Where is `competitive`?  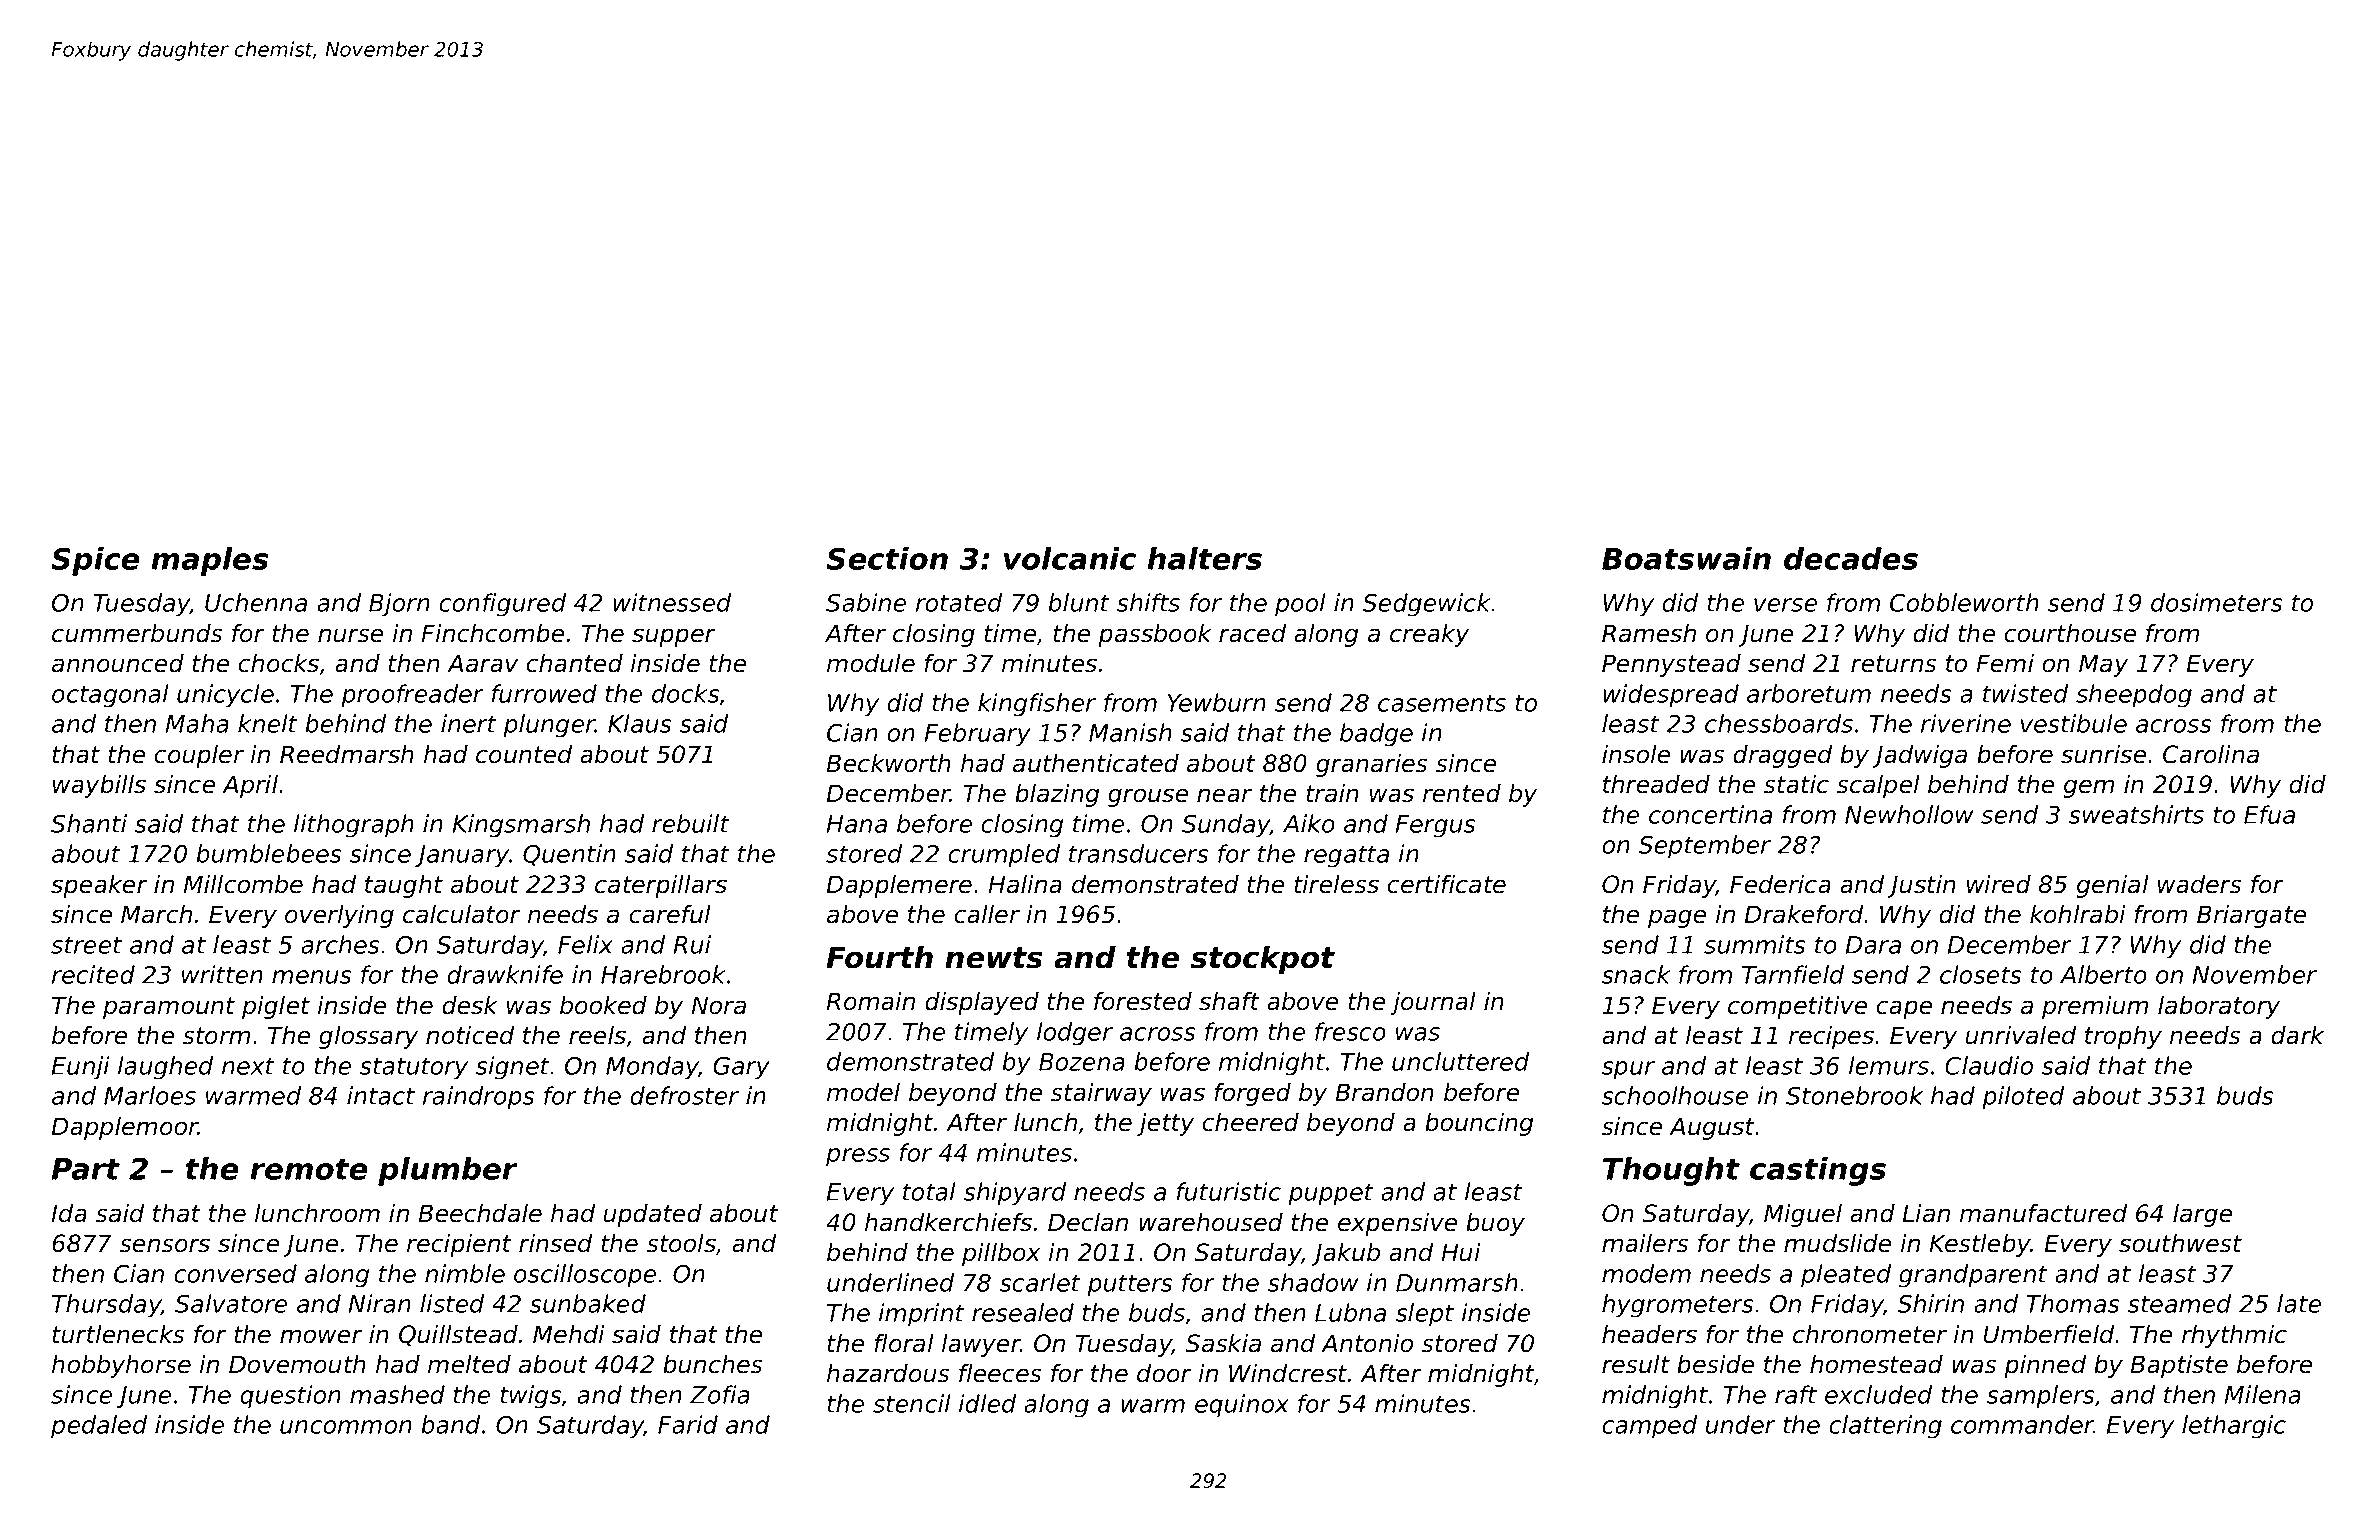 competitive is located at coordinates (1797, 1007).
